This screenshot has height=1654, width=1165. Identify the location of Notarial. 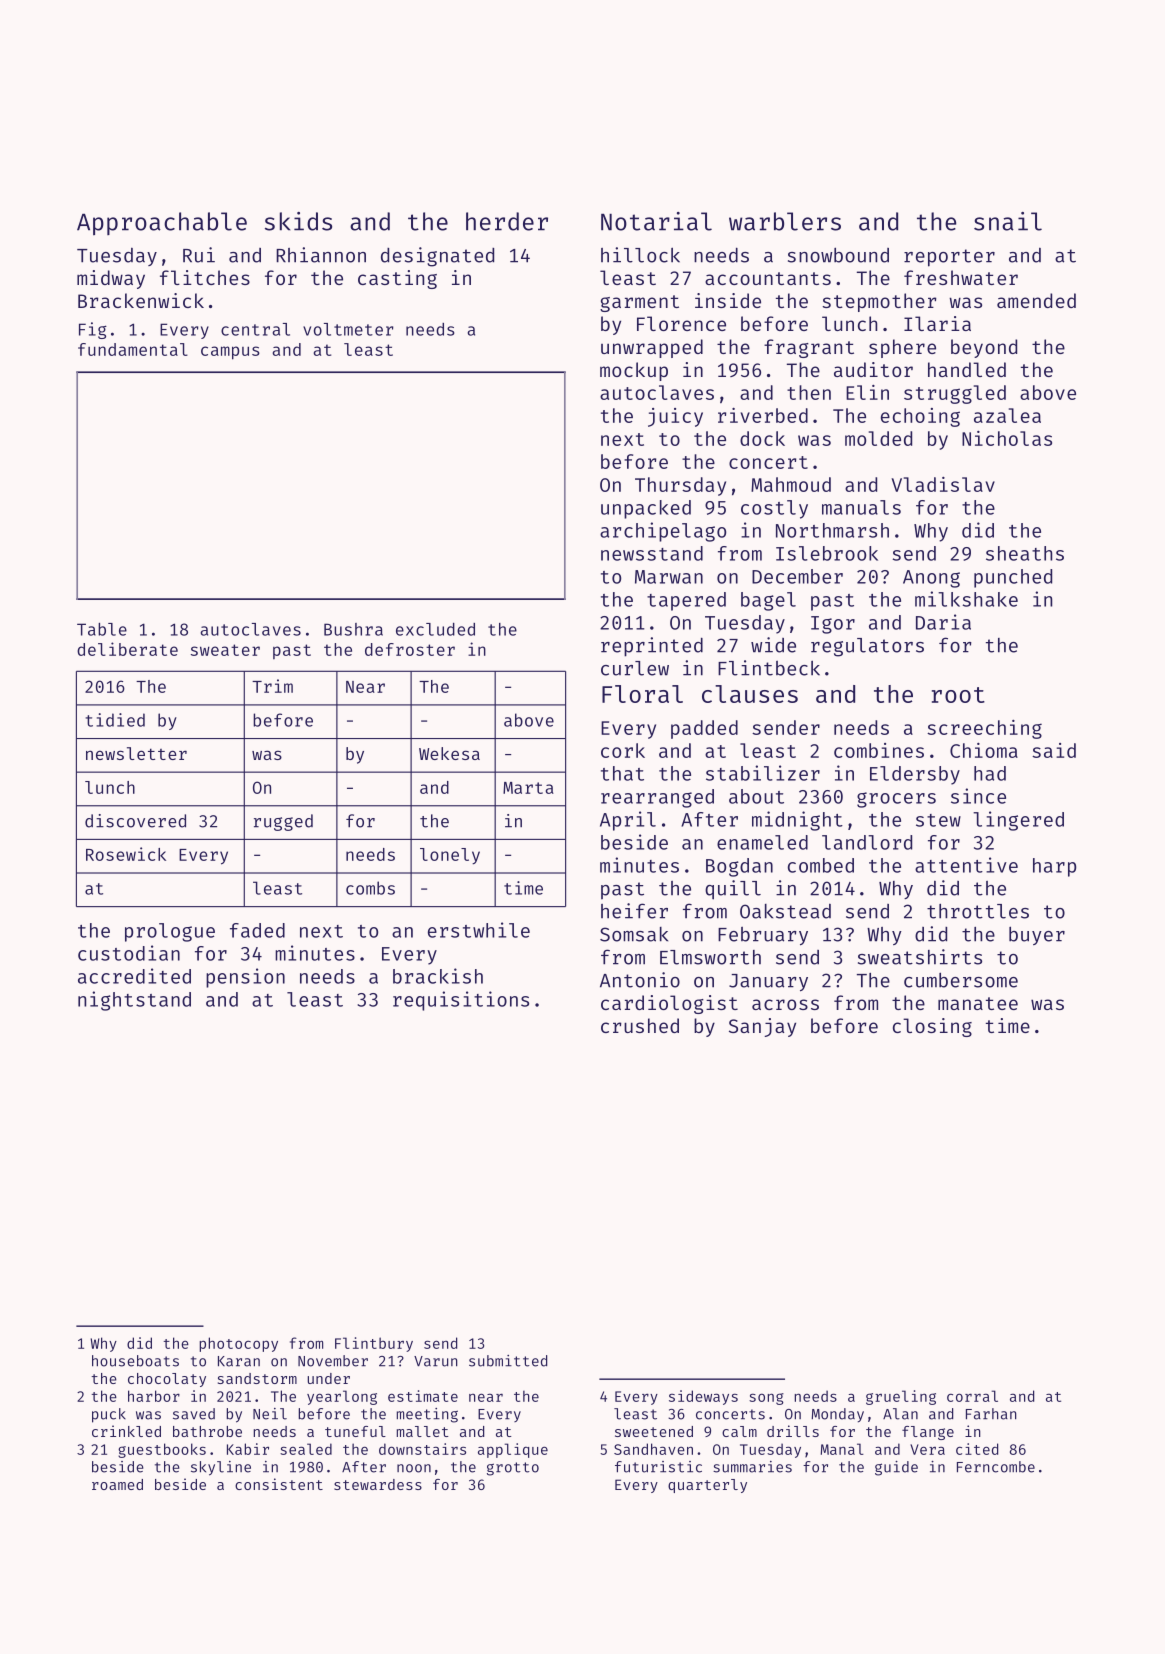
(656, 221).
